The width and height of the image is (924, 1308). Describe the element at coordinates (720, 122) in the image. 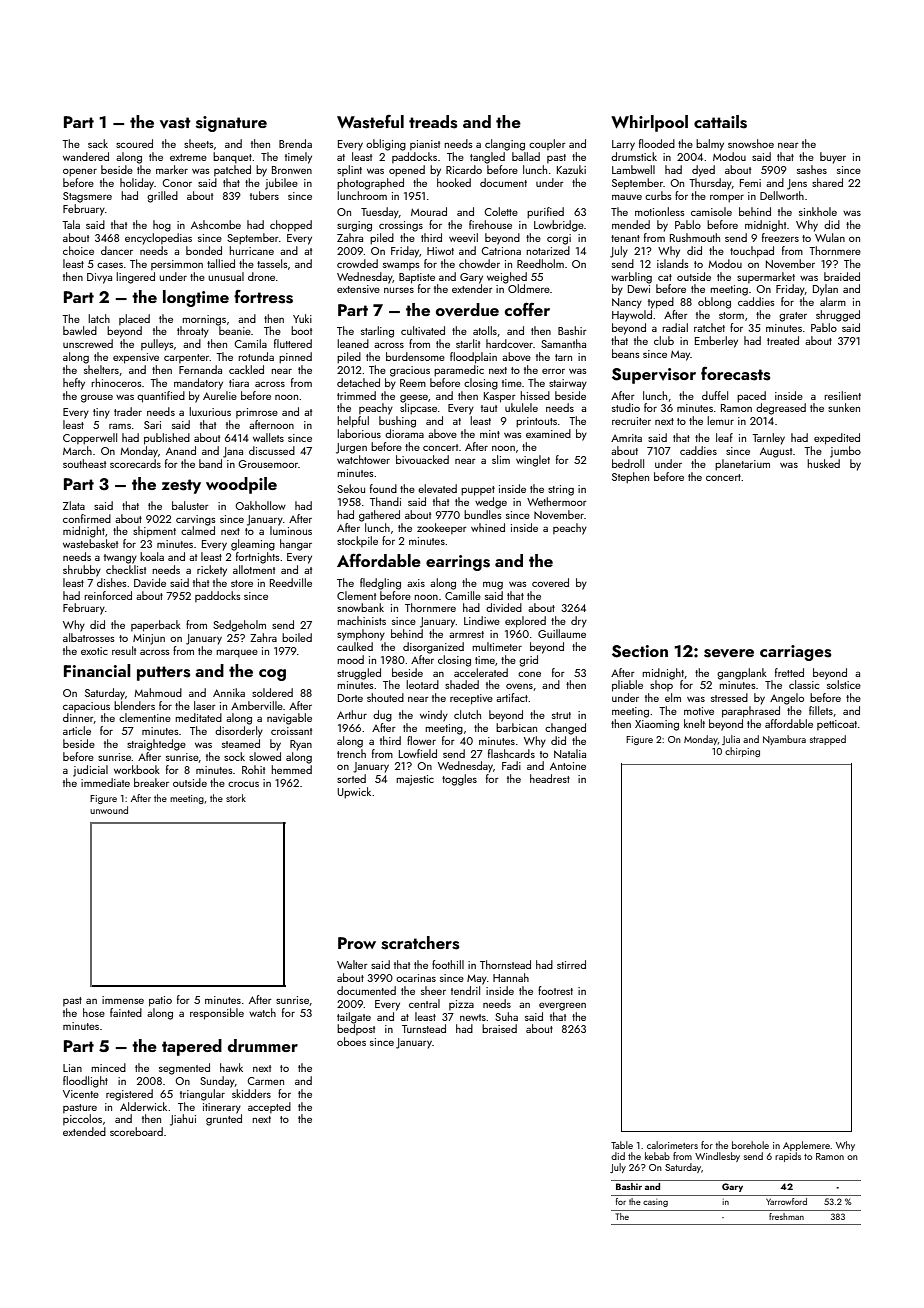

I see `cattails` at that location.
